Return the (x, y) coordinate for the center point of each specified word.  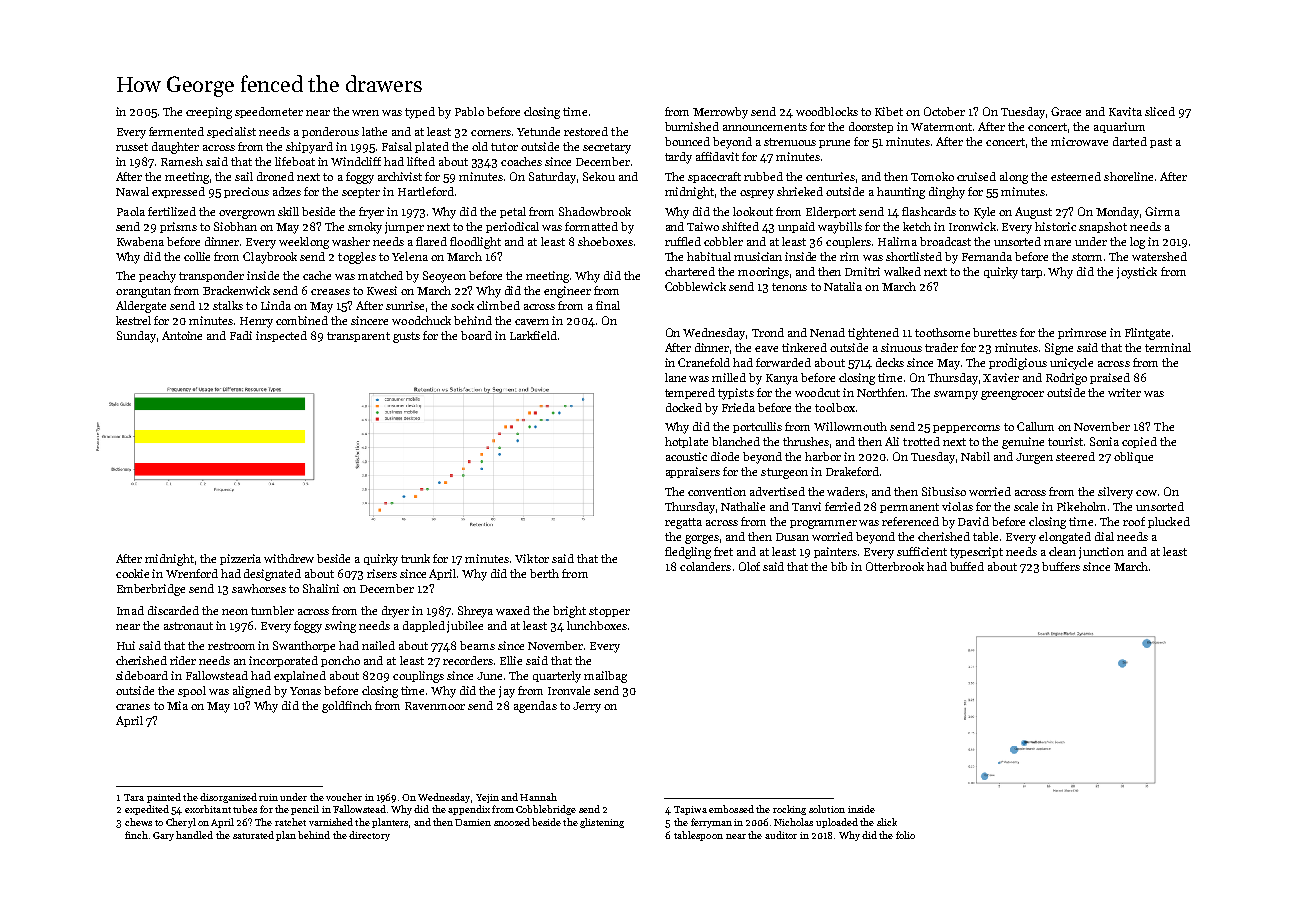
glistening (602, 823)
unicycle (1071, 364)
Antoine (182, 335)
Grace (1066, 111)
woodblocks (827, 111)
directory (369, 836)
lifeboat (295, 161)
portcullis (757, 427)
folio (905, 835)
